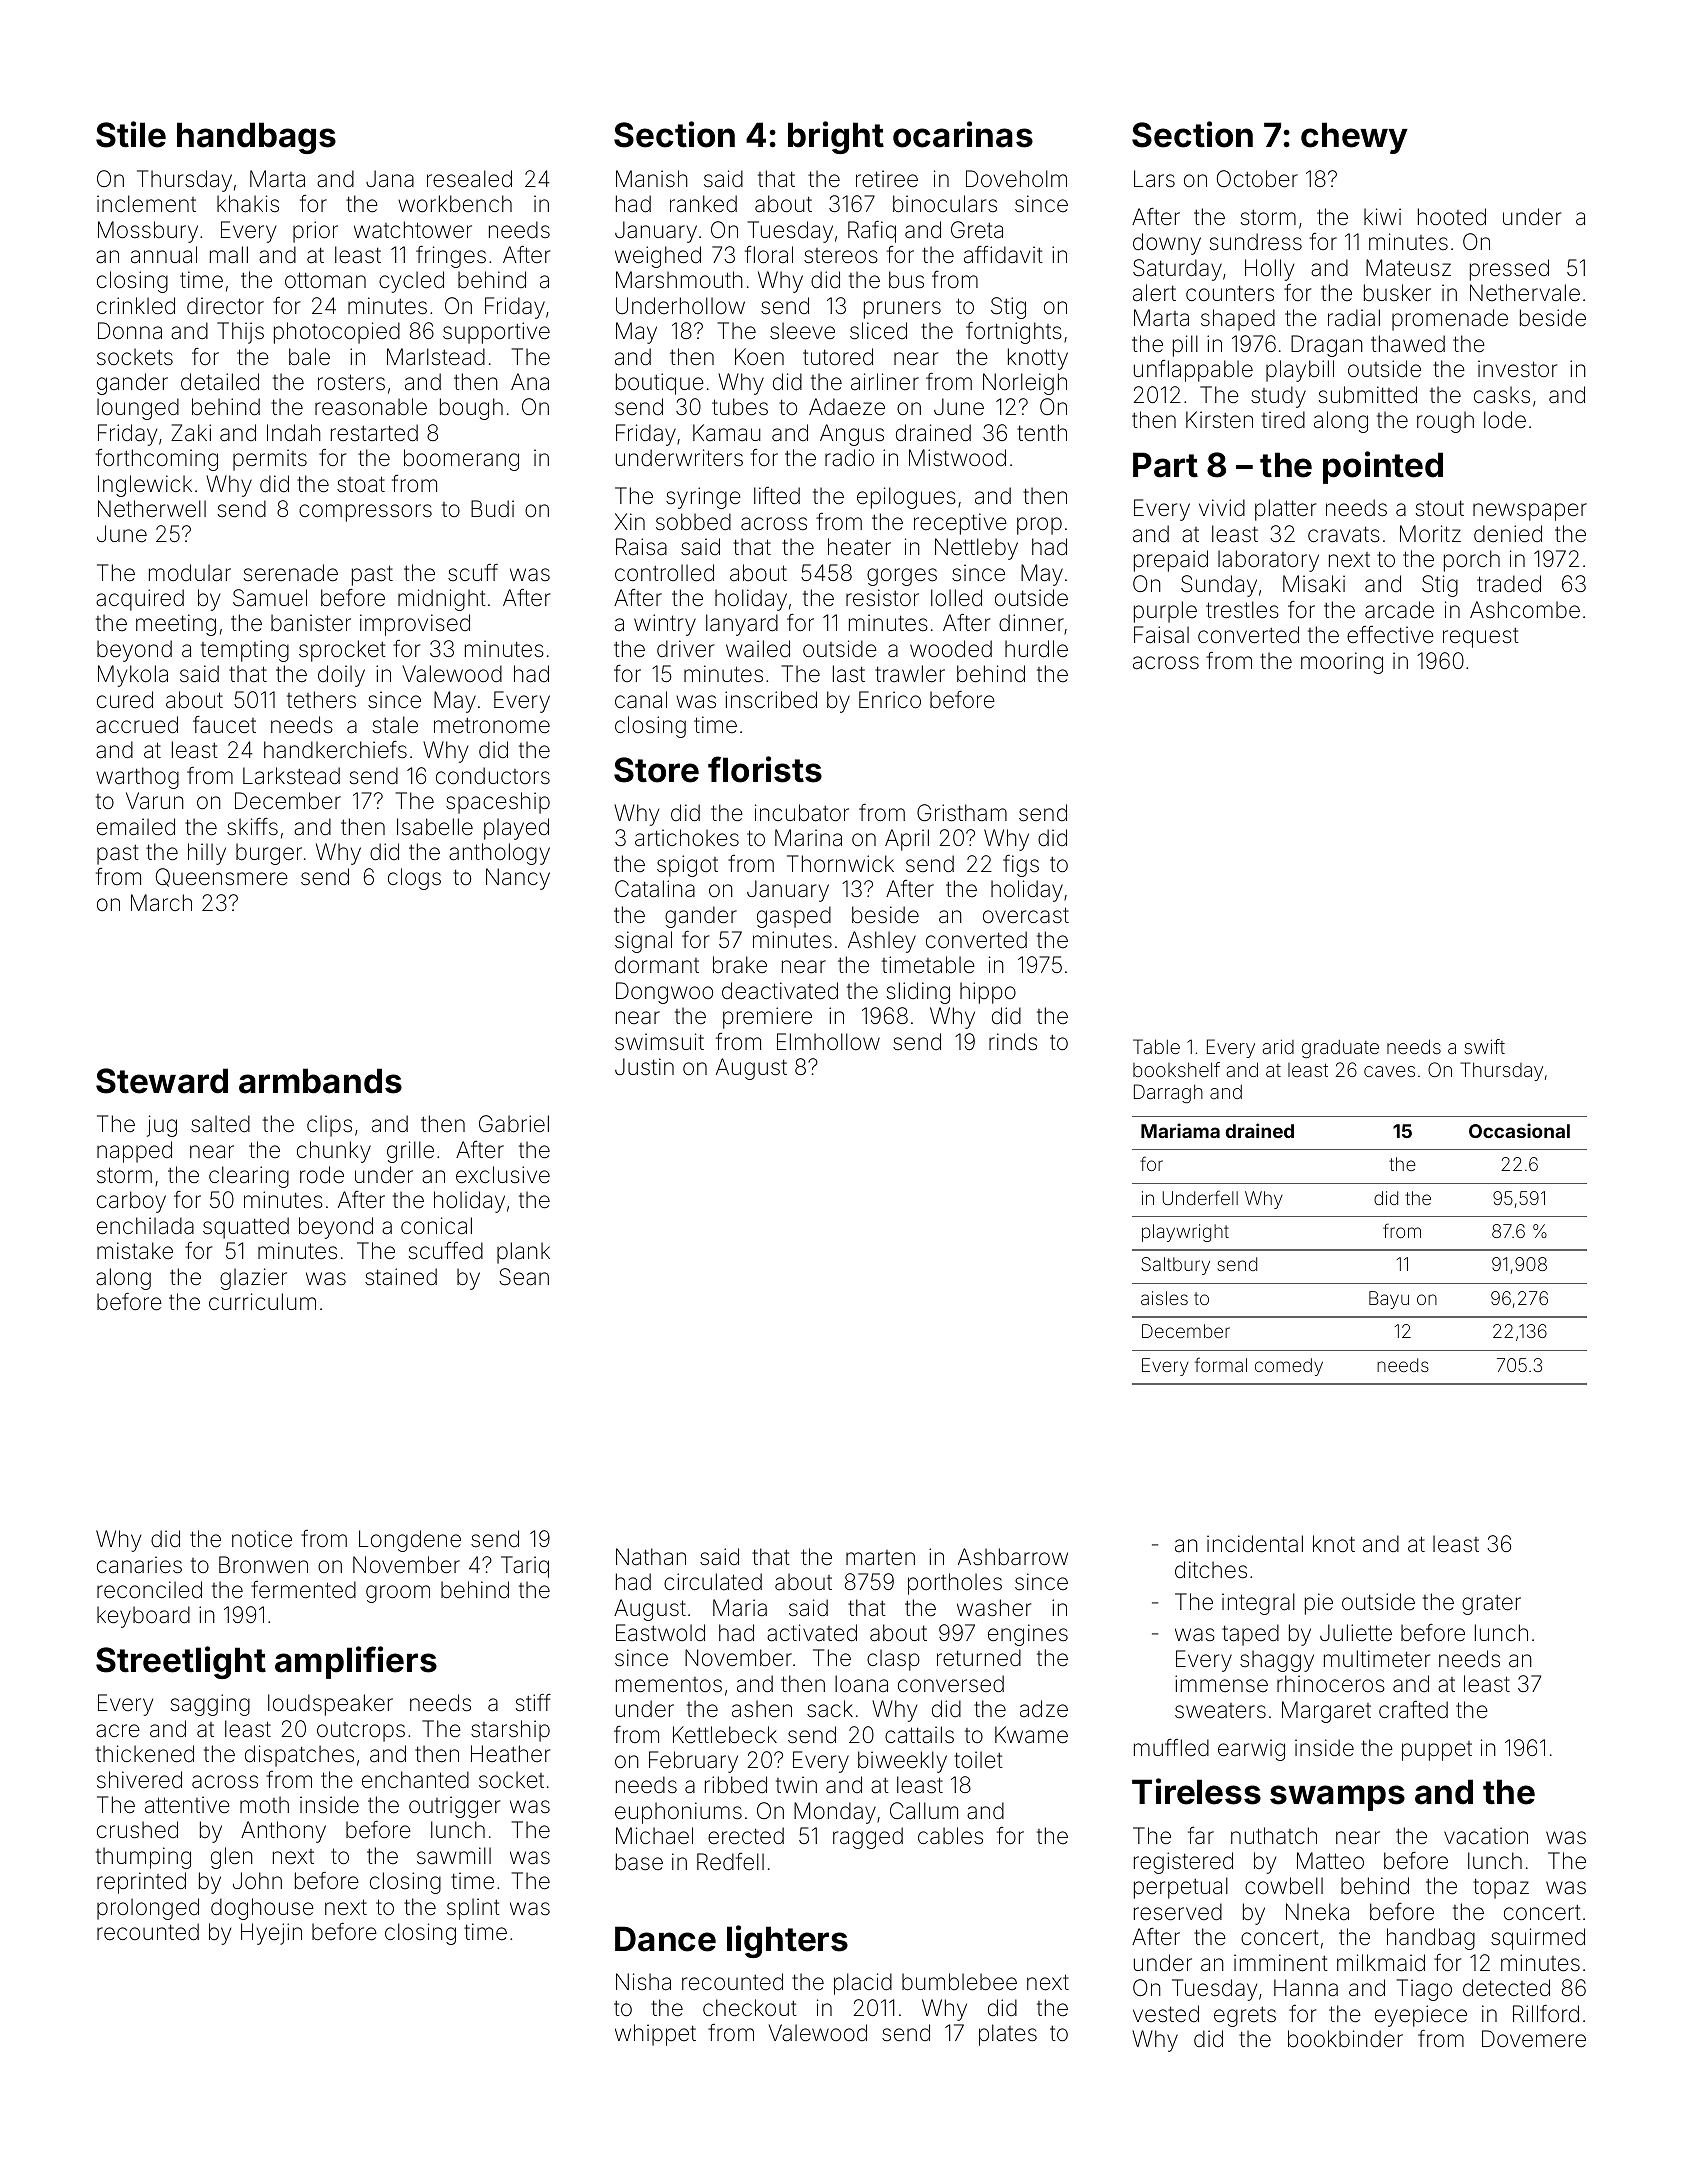 This page has height=2178, width=1683. Describe the element at coordinates (1389, 1300) in the page. I see `Bayu` at that location.
